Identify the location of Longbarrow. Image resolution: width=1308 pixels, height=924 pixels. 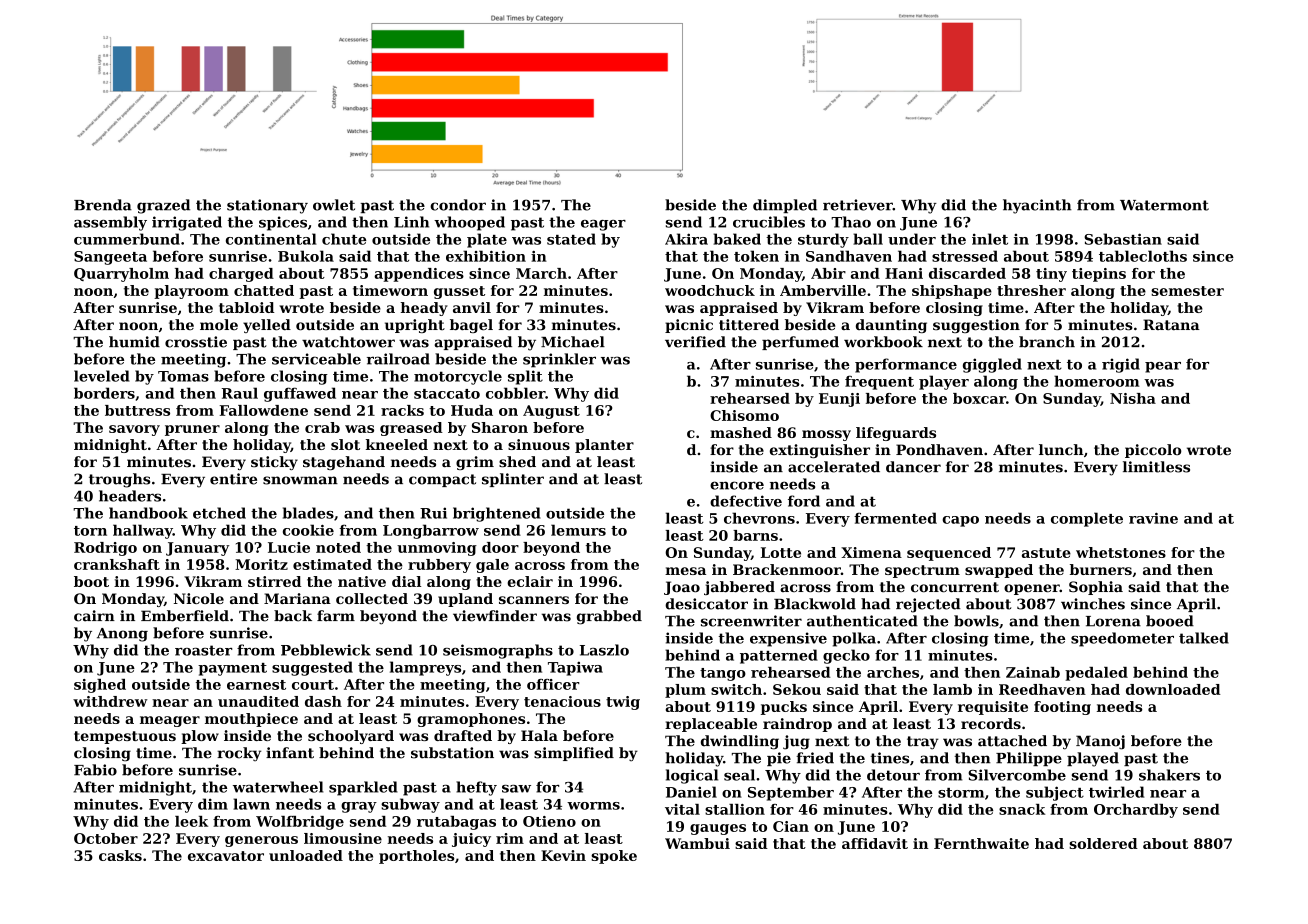
(431, 531).
